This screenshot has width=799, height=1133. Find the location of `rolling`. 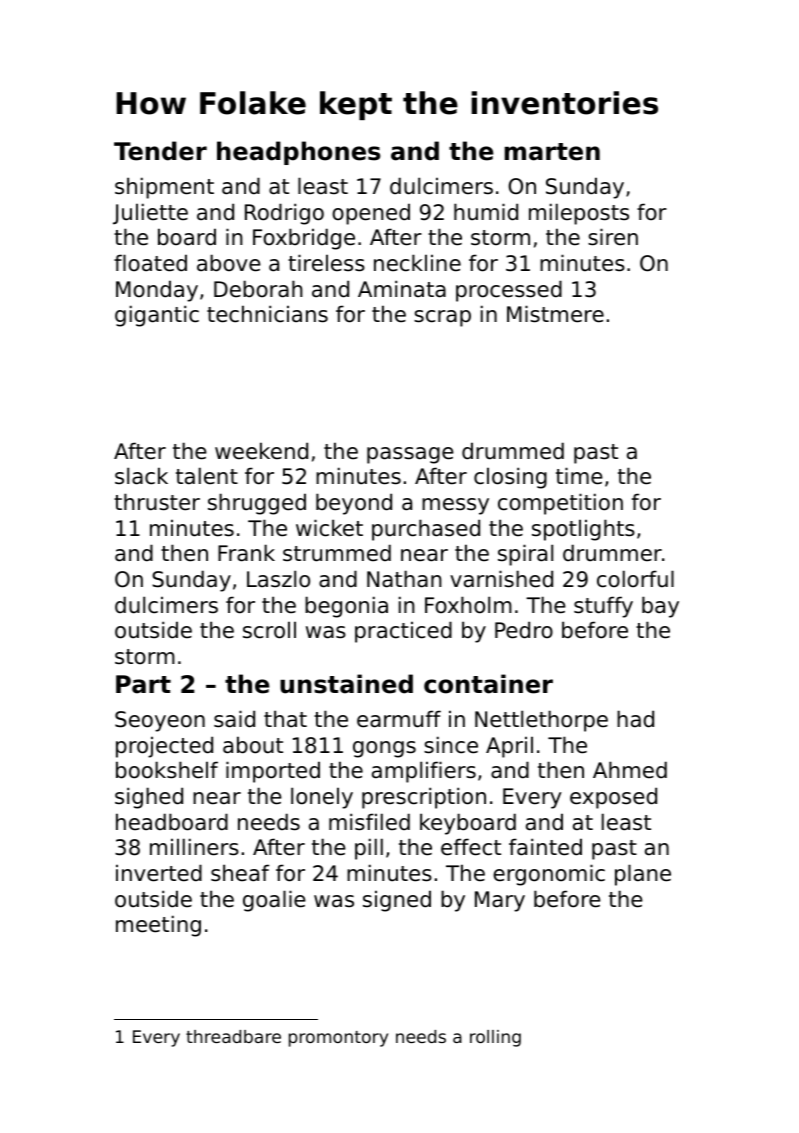

rolling is located at coordinates (495, 1038).
